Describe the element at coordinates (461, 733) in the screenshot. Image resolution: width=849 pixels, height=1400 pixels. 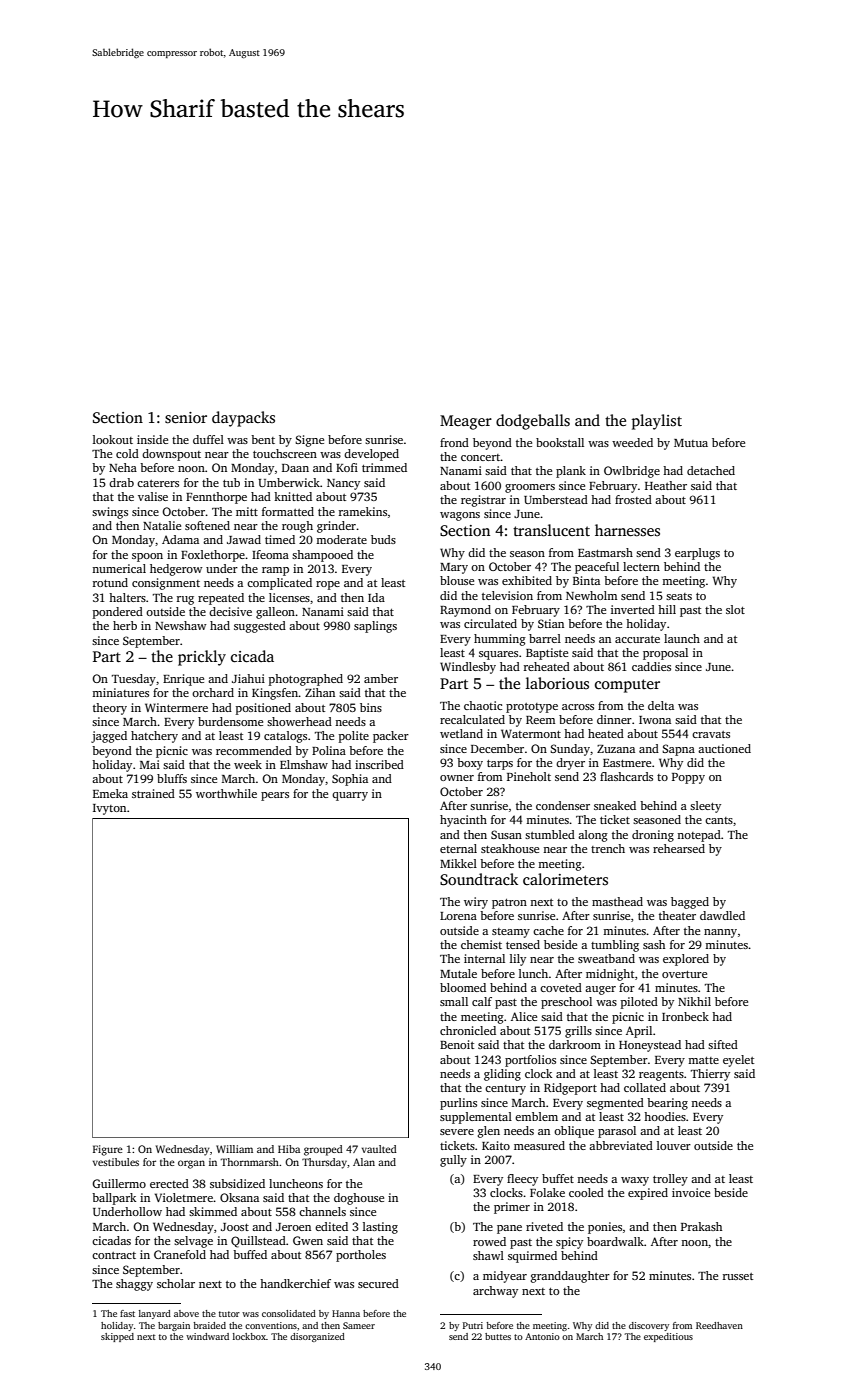
I see `wetland` at that location.
